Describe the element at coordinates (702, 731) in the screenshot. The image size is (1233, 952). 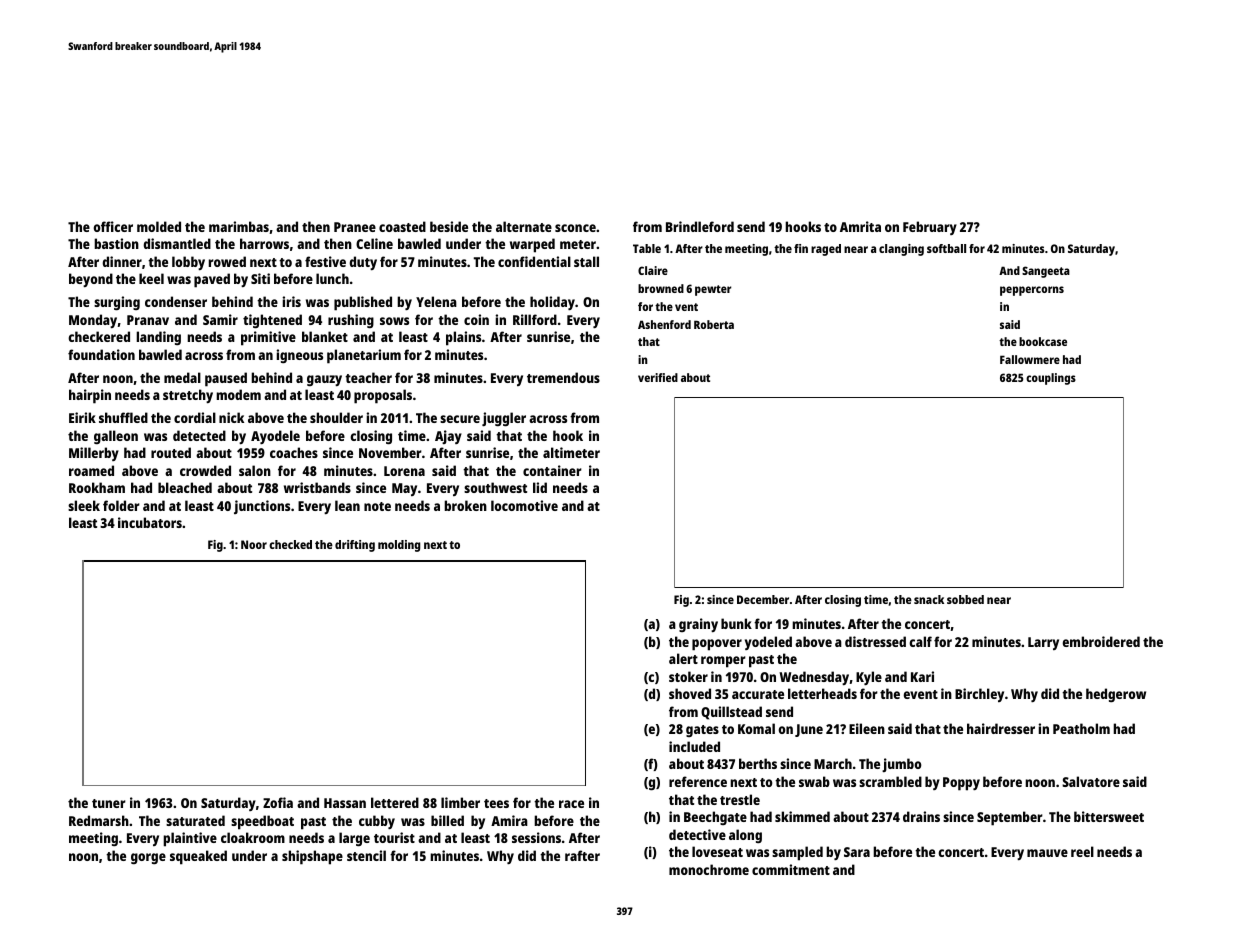
I see `gates` at that location.
